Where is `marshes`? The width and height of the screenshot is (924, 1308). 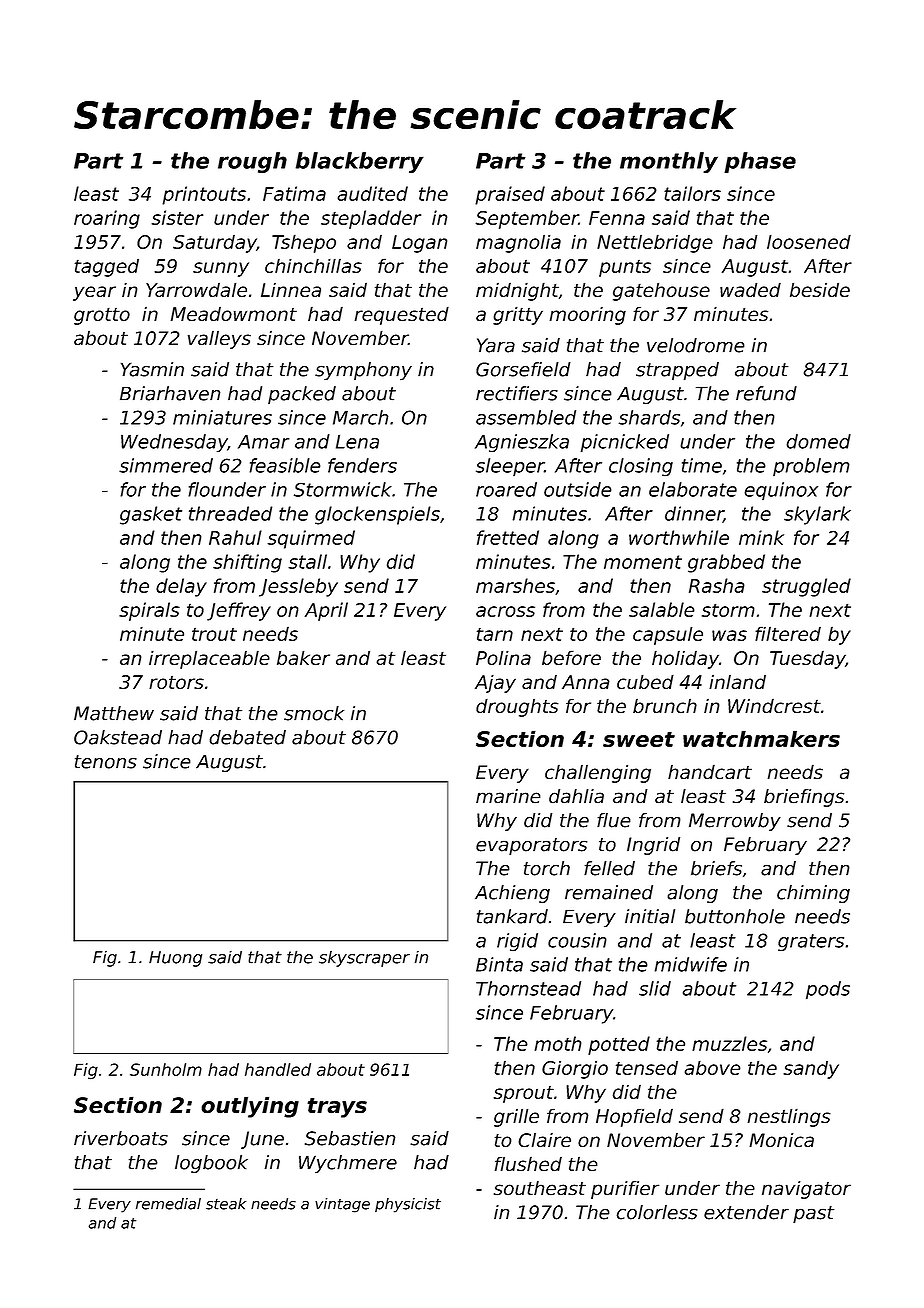 marshes is located at coordinates (515, 585).
